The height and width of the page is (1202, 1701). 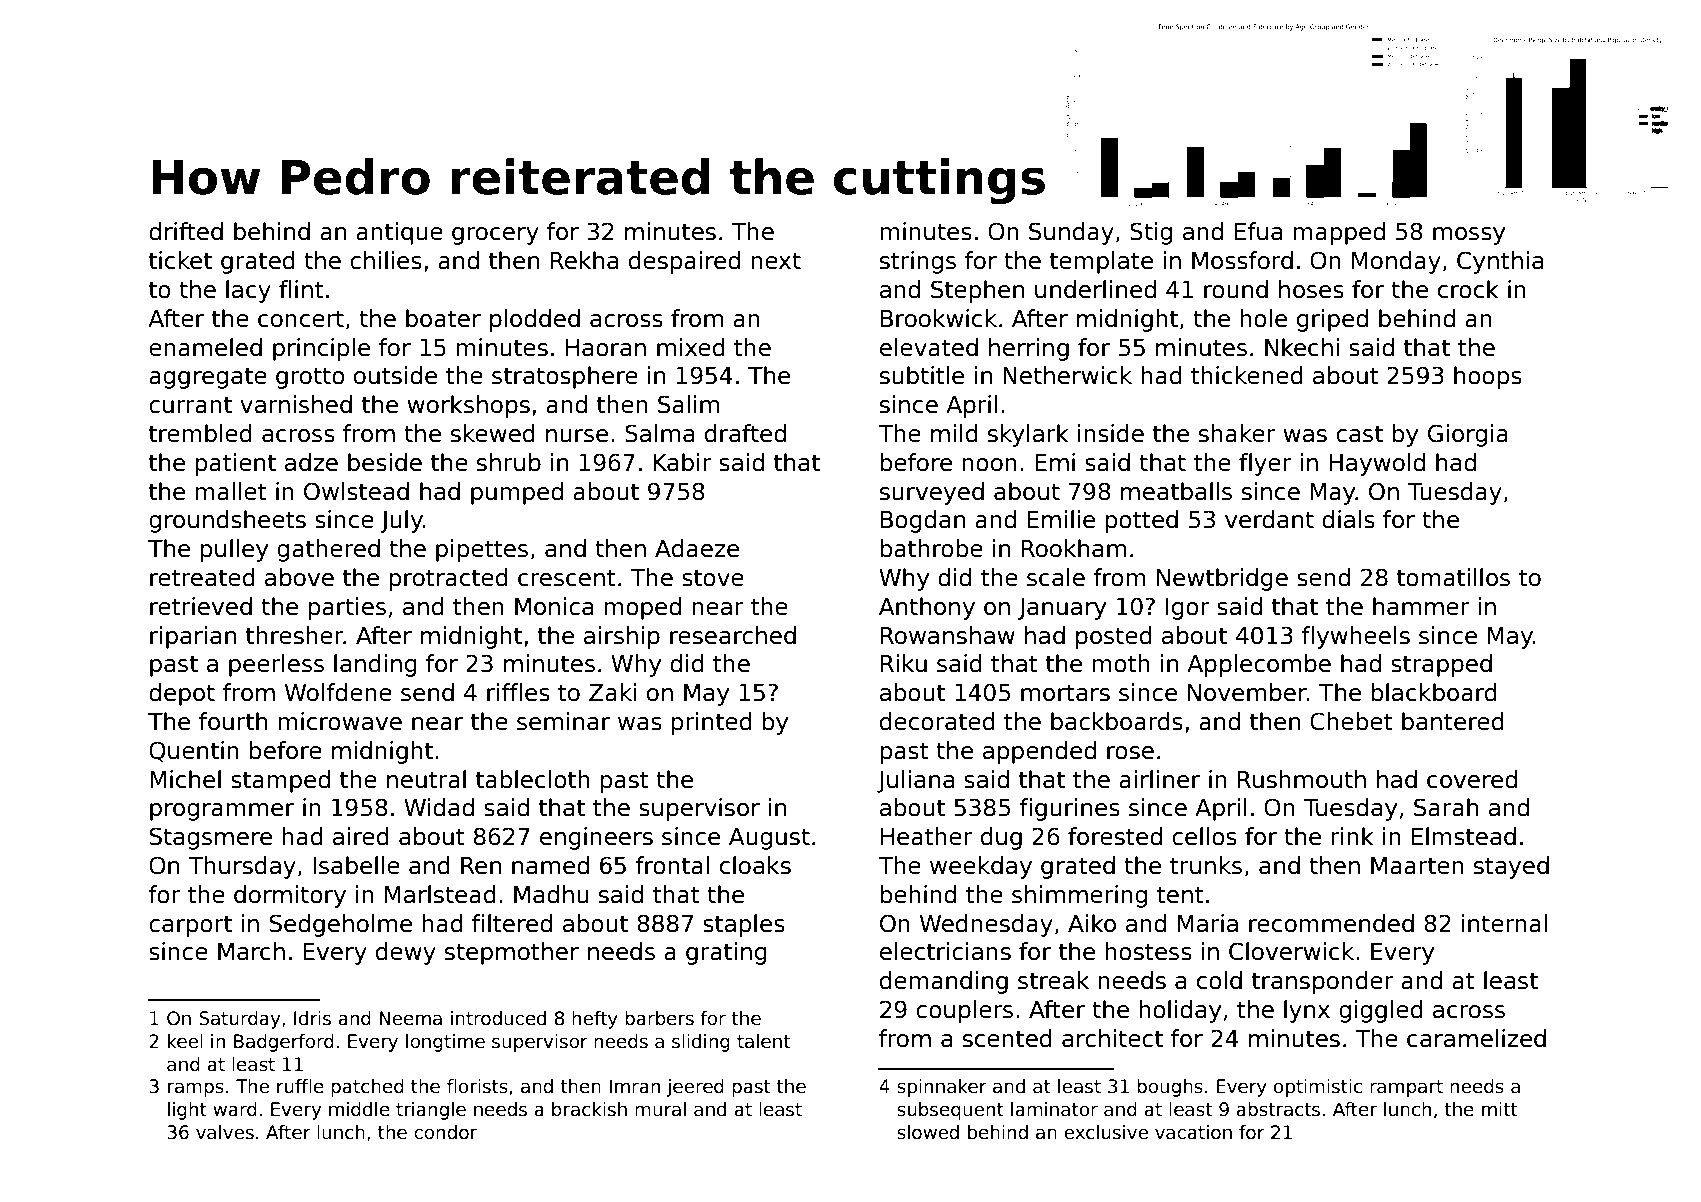 What do you see at coordinates (205, 347) in the page?
I see `enameled` at bounding box center [205, 347].
